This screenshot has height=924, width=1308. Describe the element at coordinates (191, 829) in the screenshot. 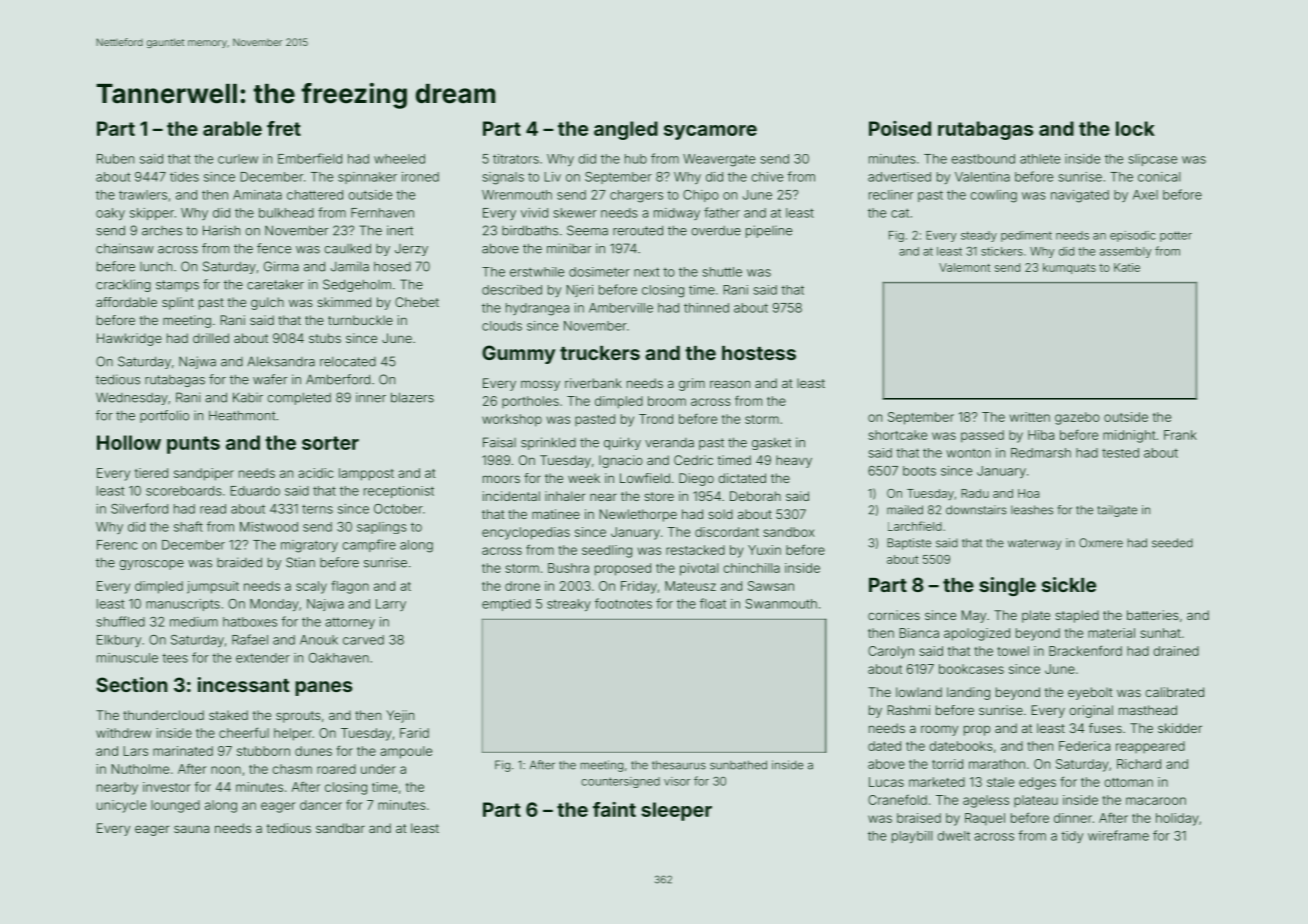

I see `sauna` at that location.
